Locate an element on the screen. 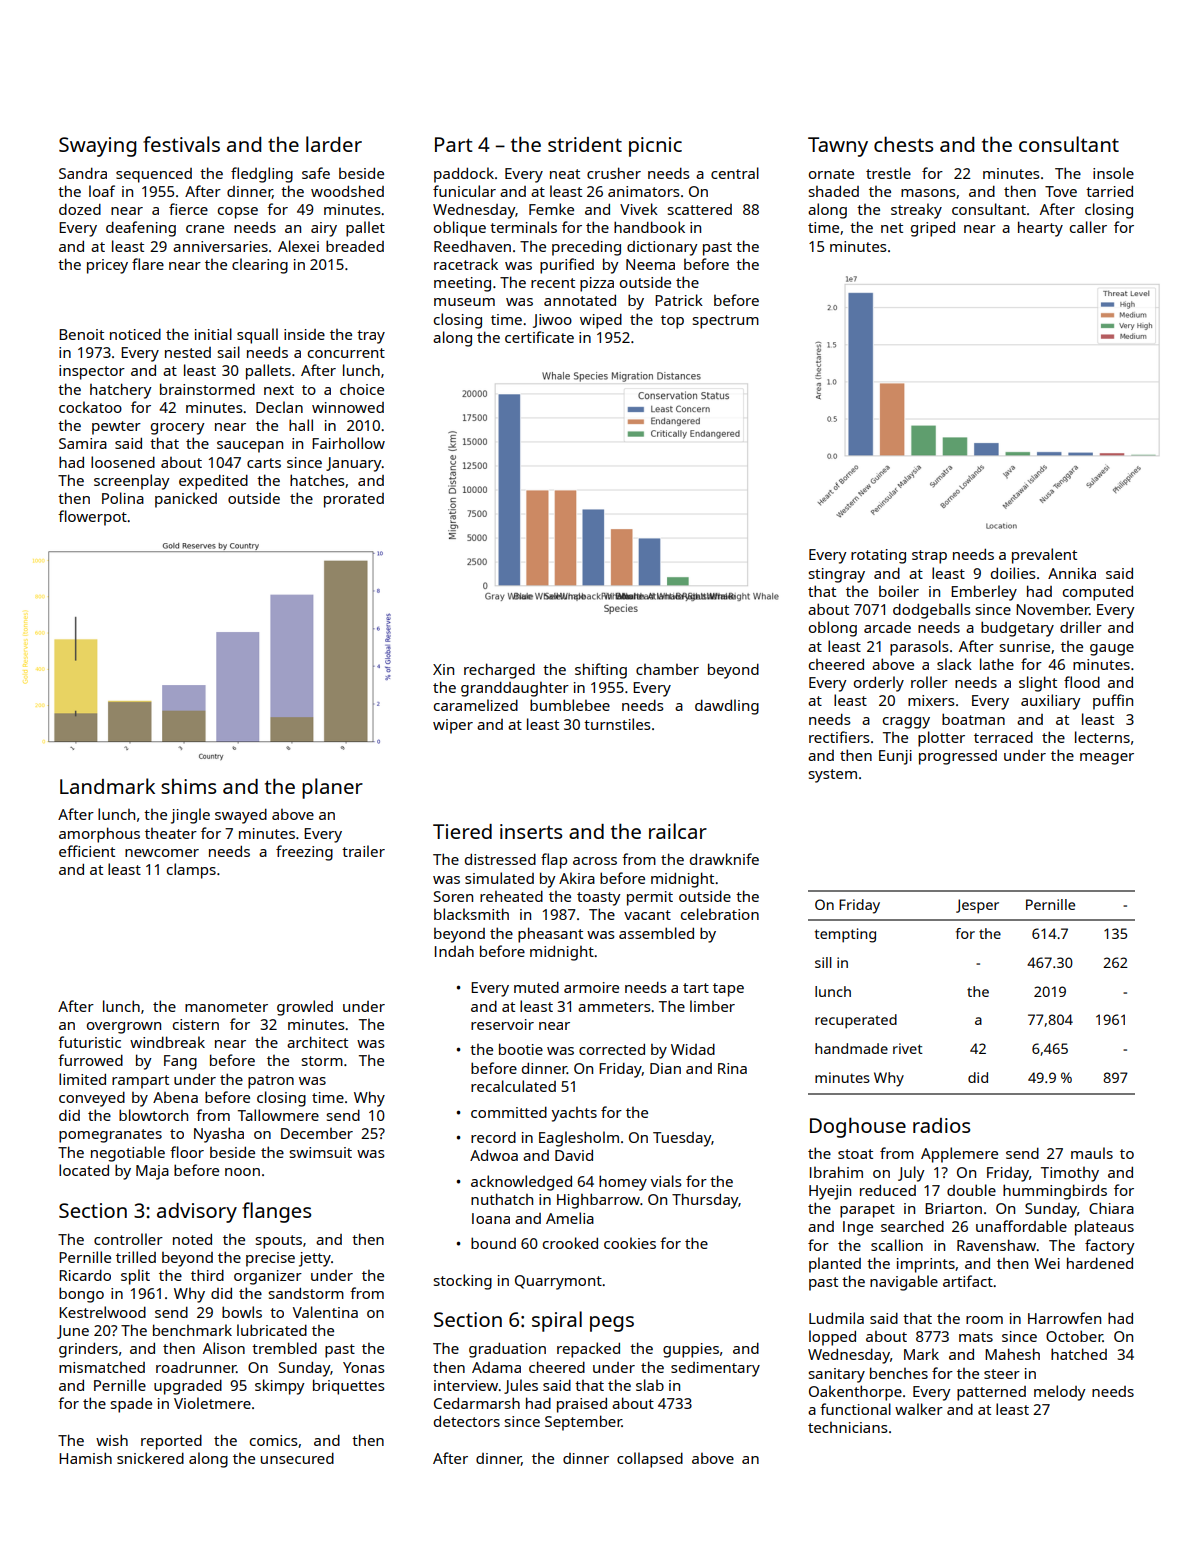  dozed is located at coordinates (80, 209).
